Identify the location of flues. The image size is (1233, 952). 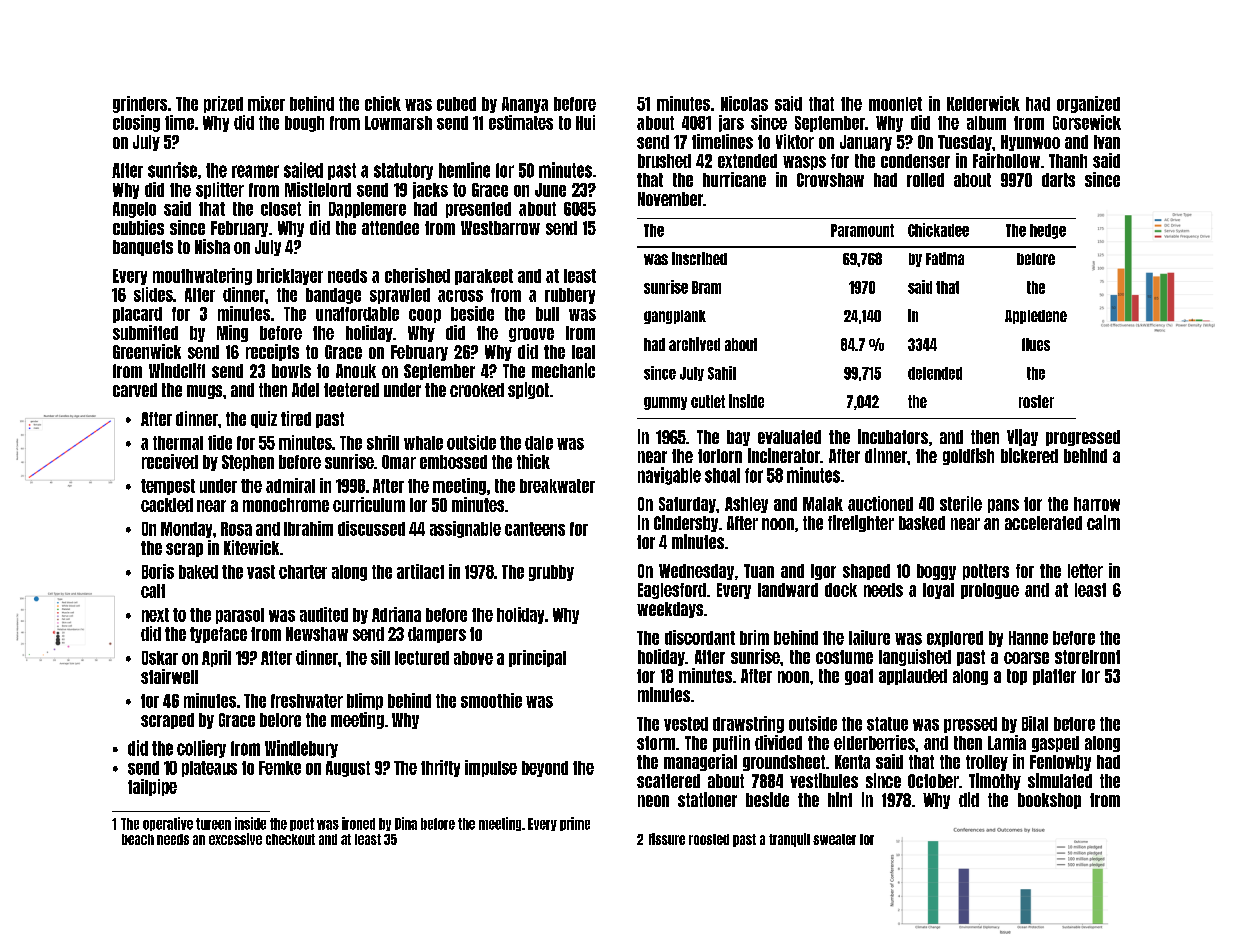
(1036, 344).
